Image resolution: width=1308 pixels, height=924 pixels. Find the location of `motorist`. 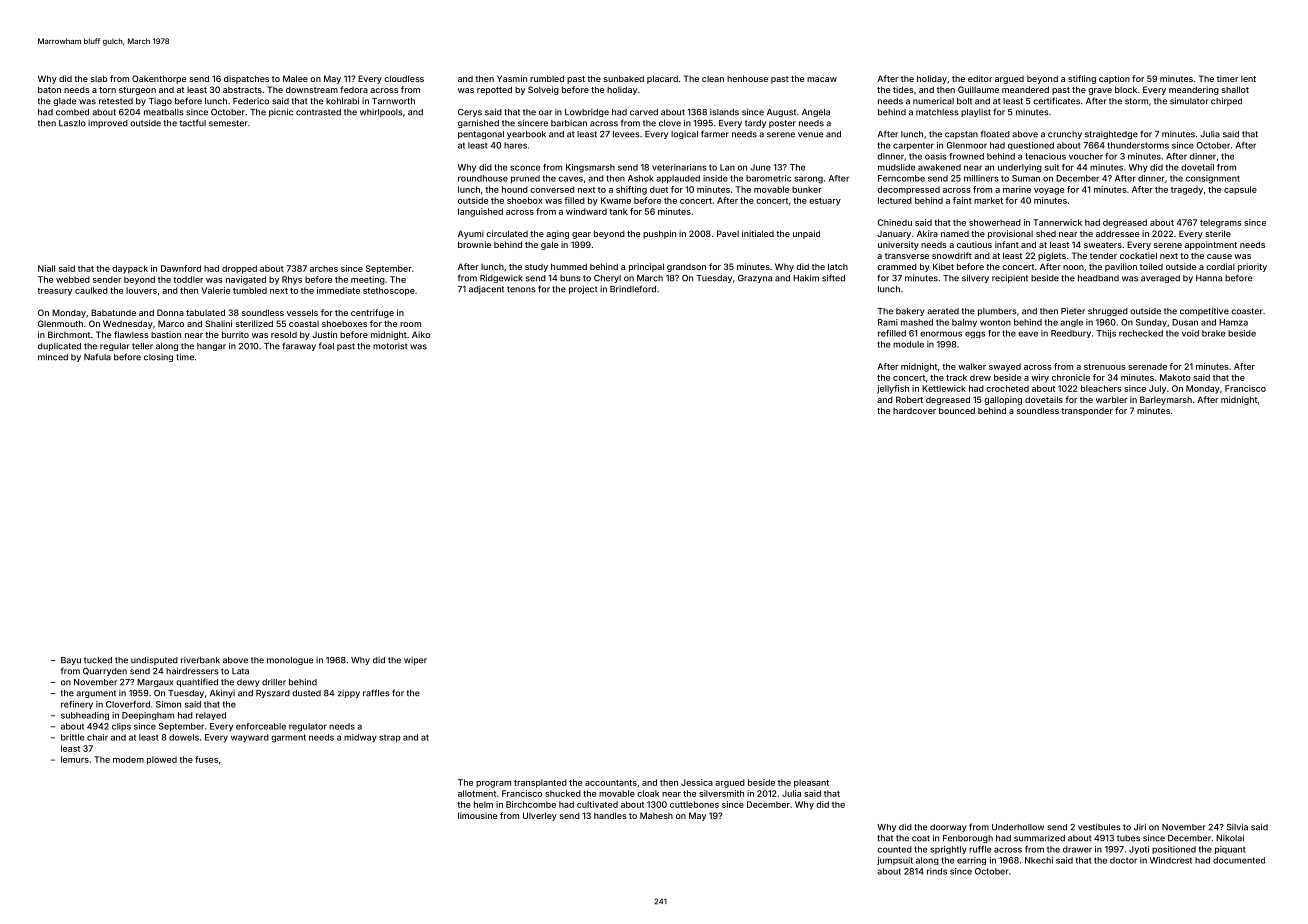

motorist is located at coordinates (390, 346).
